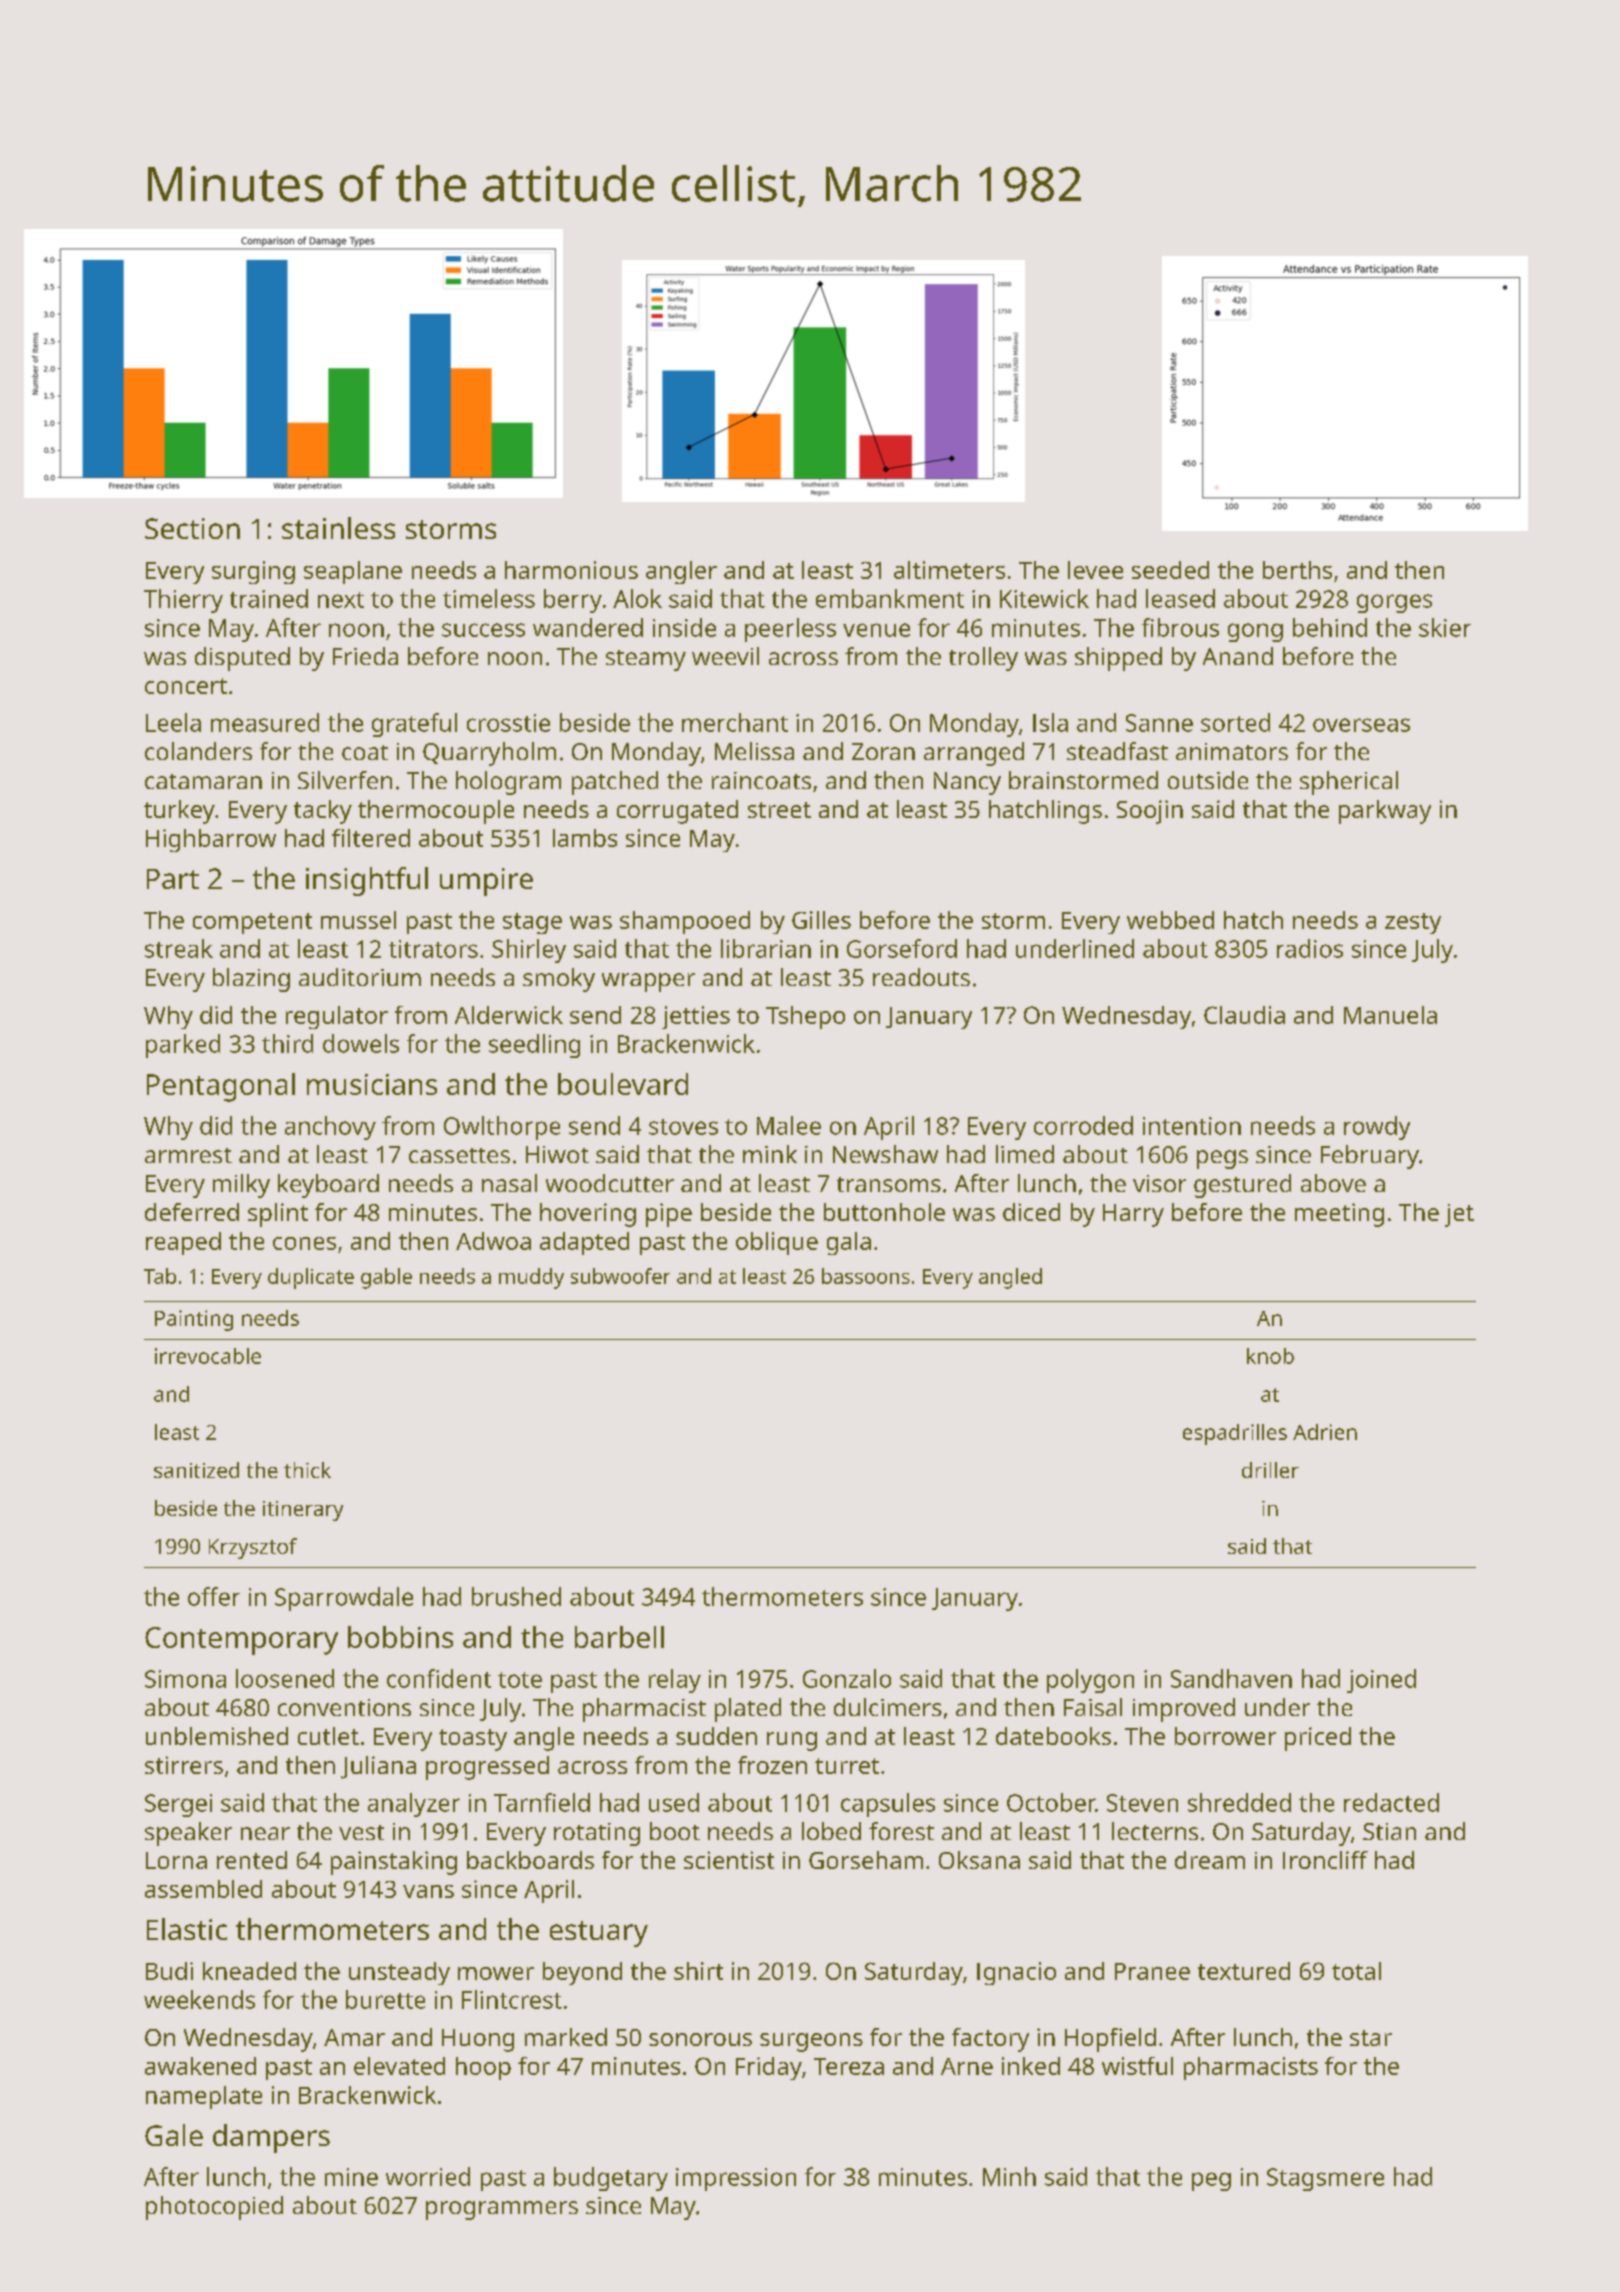 This page has width=1620, height=2292. I want to click on readouts, so click(921, 977).
